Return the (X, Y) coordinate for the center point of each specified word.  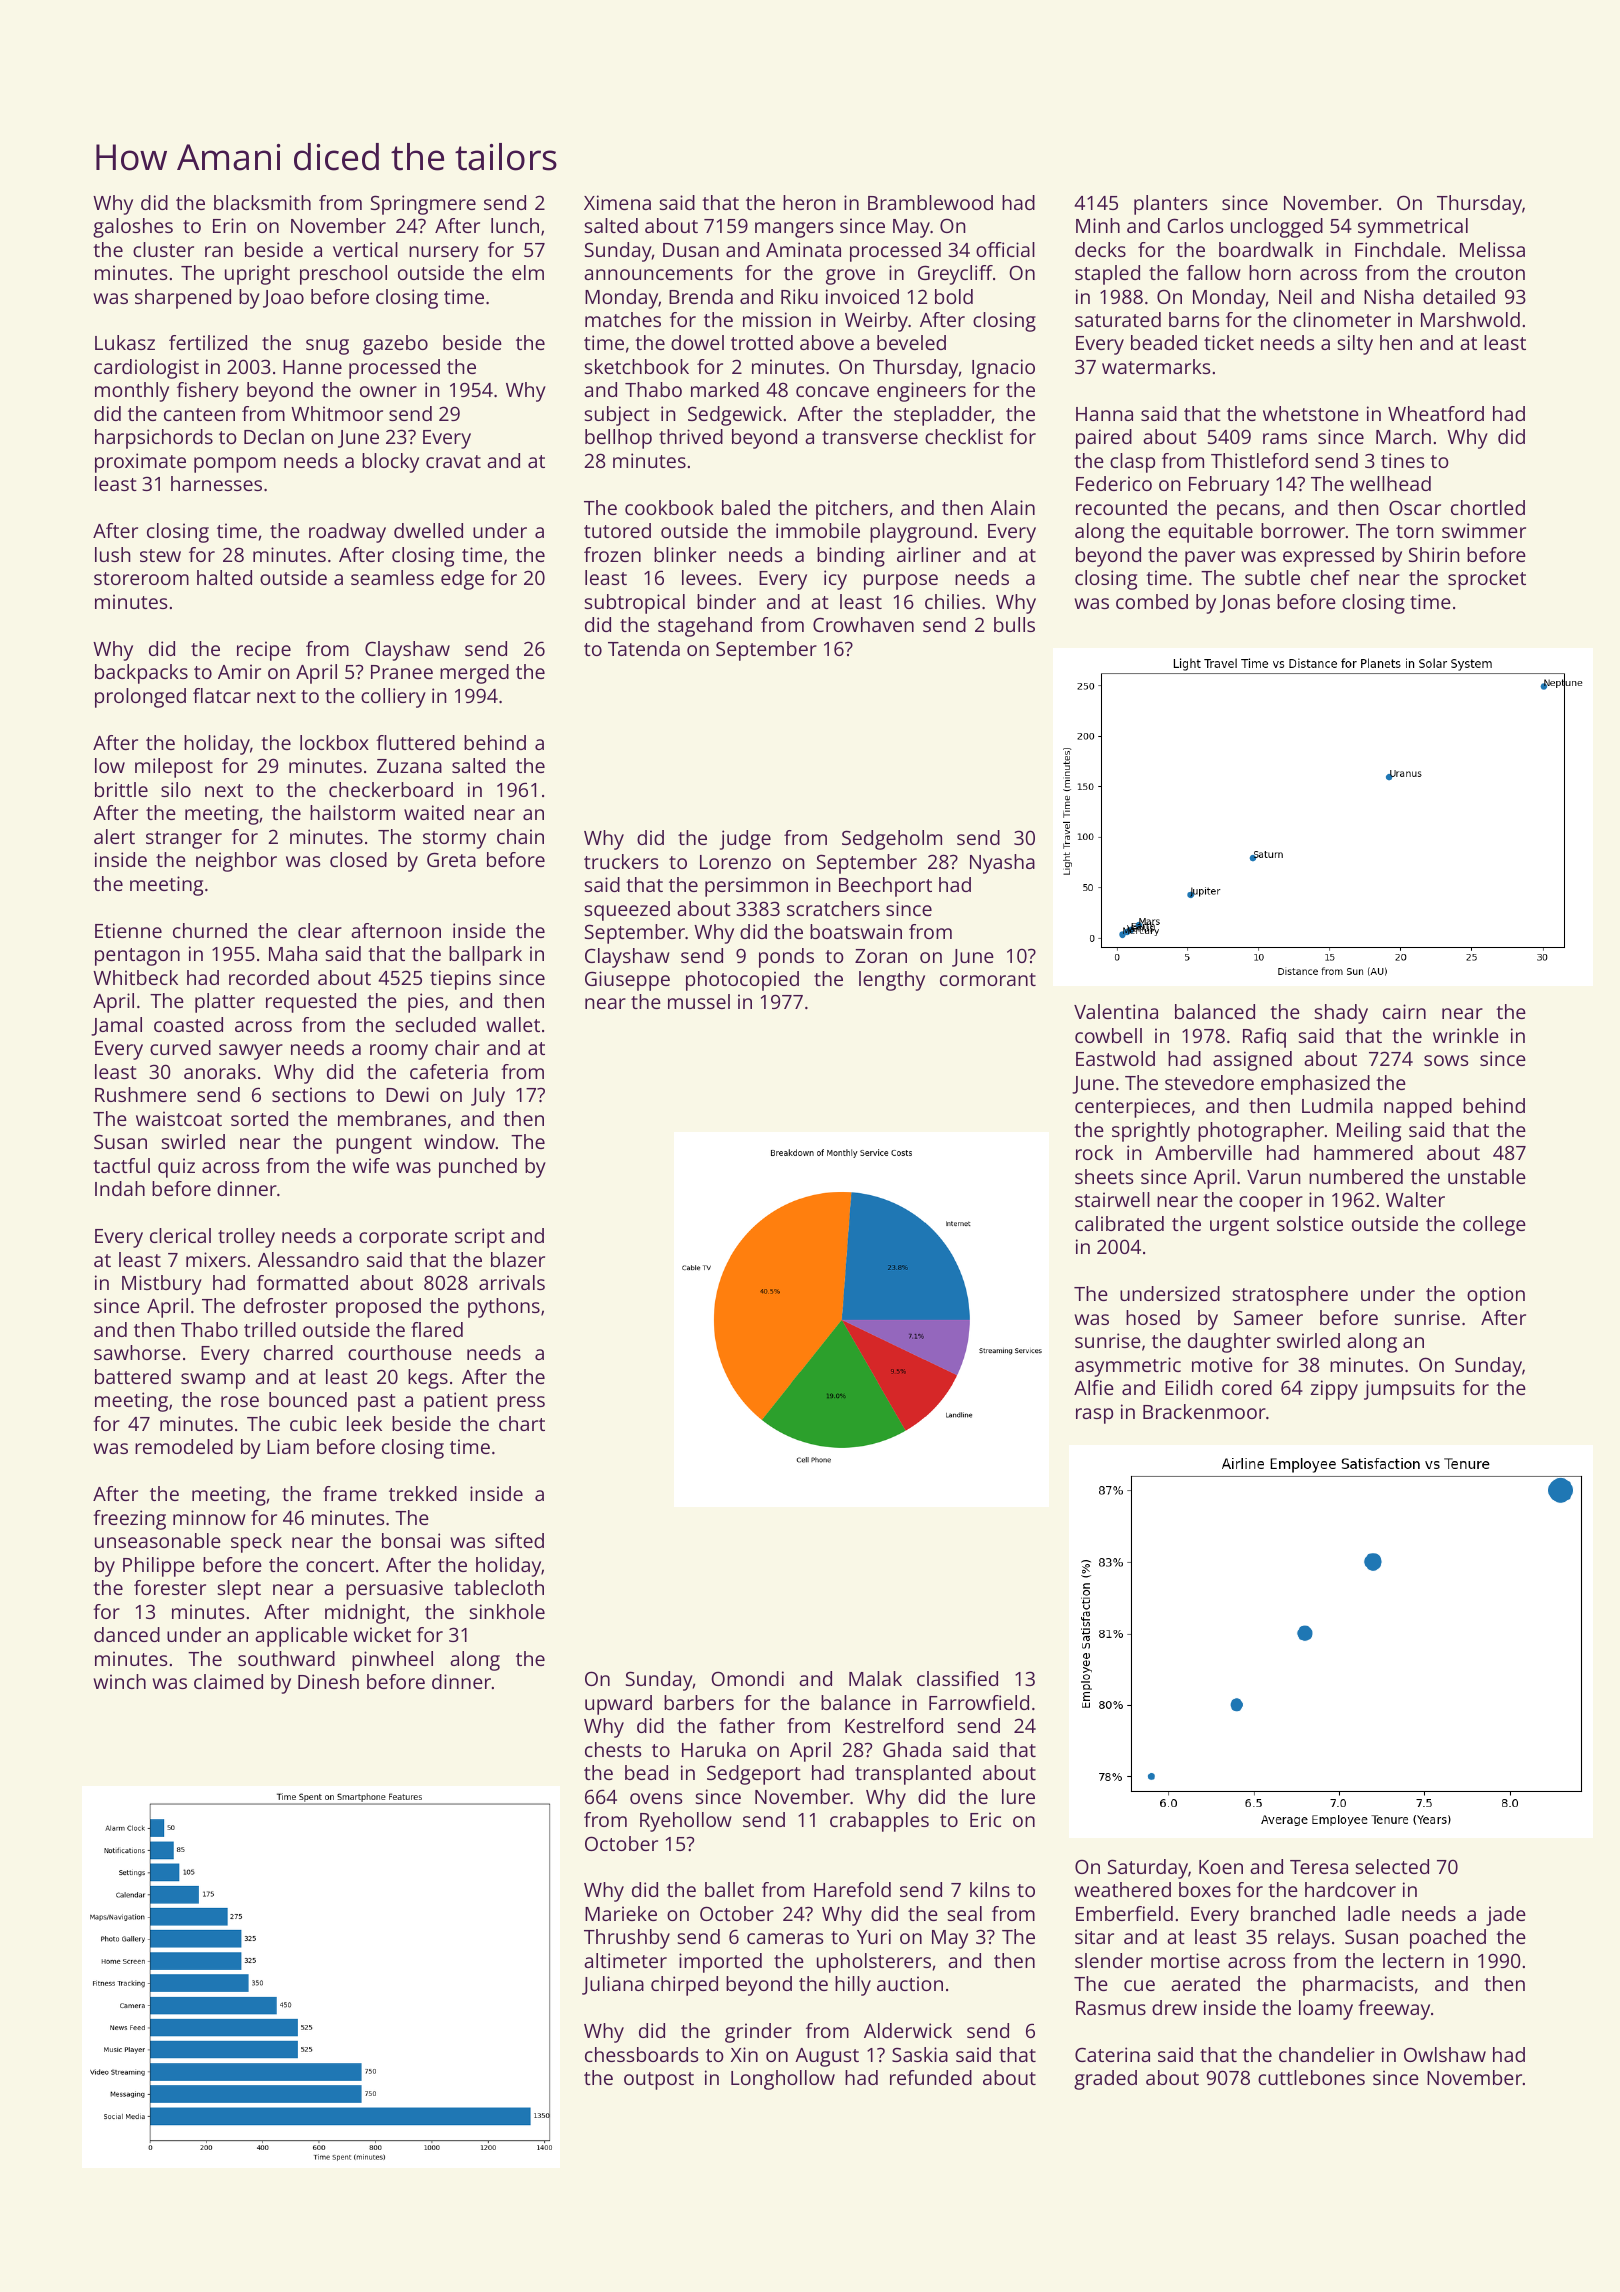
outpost (659, 2081)
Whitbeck (135, 977)
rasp (1094, 1416)
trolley (246, 1238)
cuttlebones (1311, 2077)
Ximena (617, 202)
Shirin (1434, 554)
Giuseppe (627, 981)
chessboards (641, 2054)
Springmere (423, 205)
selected (1392, 1866)
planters (1170, 205)
